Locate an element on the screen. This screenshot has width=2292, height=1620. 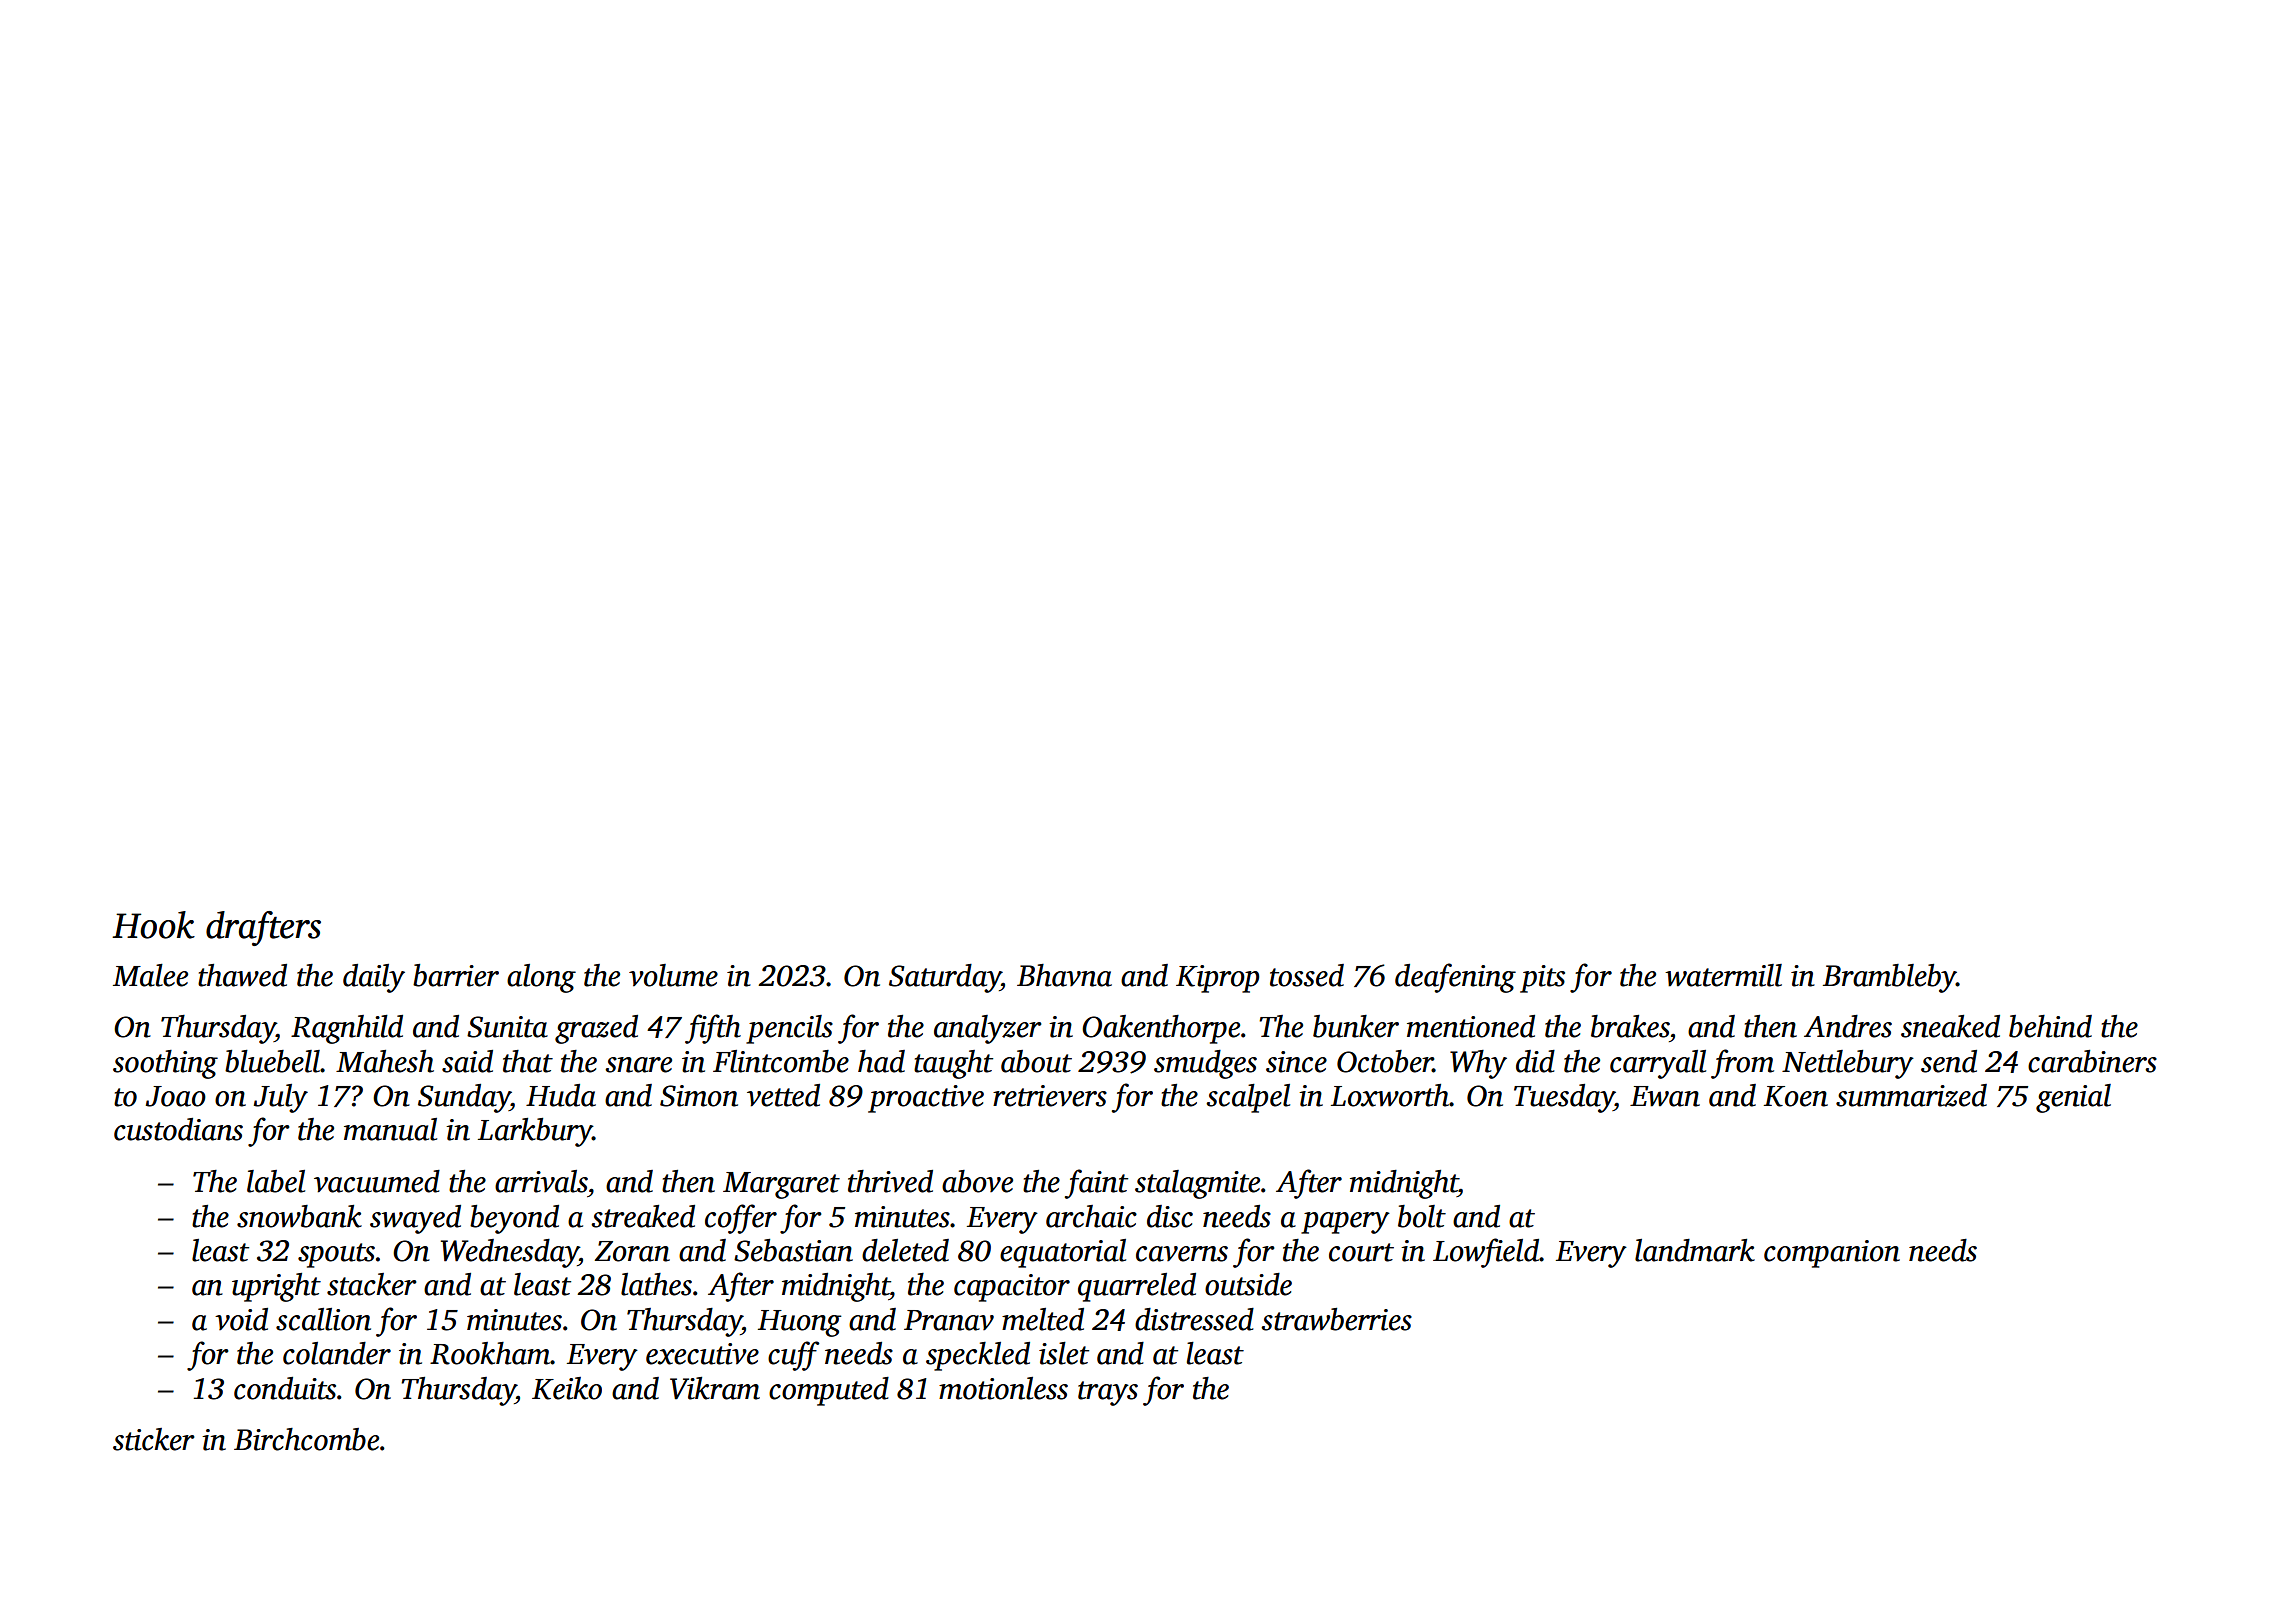
snowbank is located at coordinates (299, 1216).
